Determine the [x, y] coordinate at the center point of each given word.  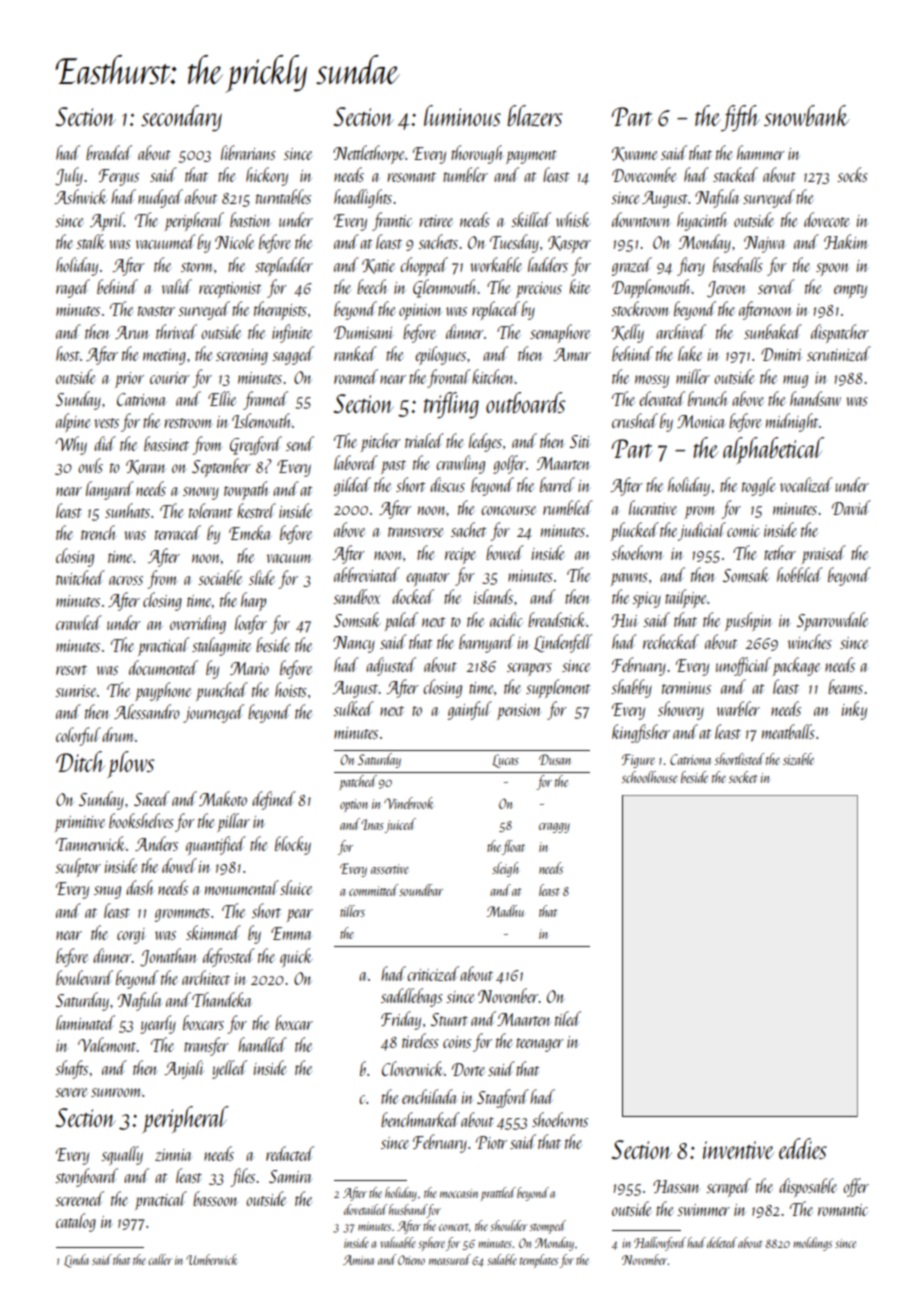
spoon [832, 269]
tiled [568, 1018]
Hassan [676, 1186]
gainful [470, 710]
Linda [76, 1261]
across [126, 580]
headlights [363, 198]
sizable [798, 759]
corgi [131, 936]
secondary [181, 118]
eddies [803, 1148]
